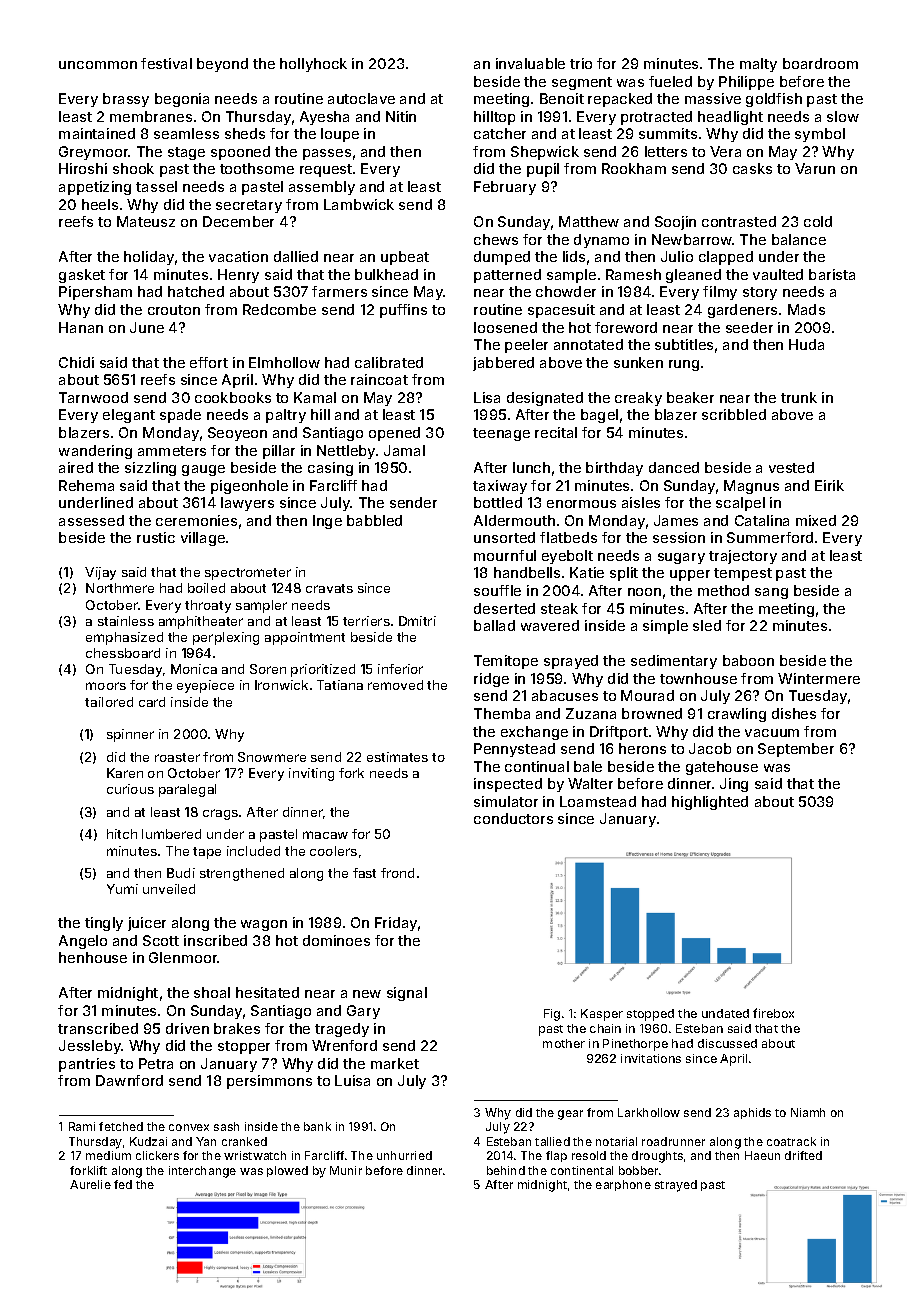 This screenshot has height=1308, width=924. What do you see at coordinates (209, 362) in the screenshot?
I see `effort` at bounding box center [209, 362].
